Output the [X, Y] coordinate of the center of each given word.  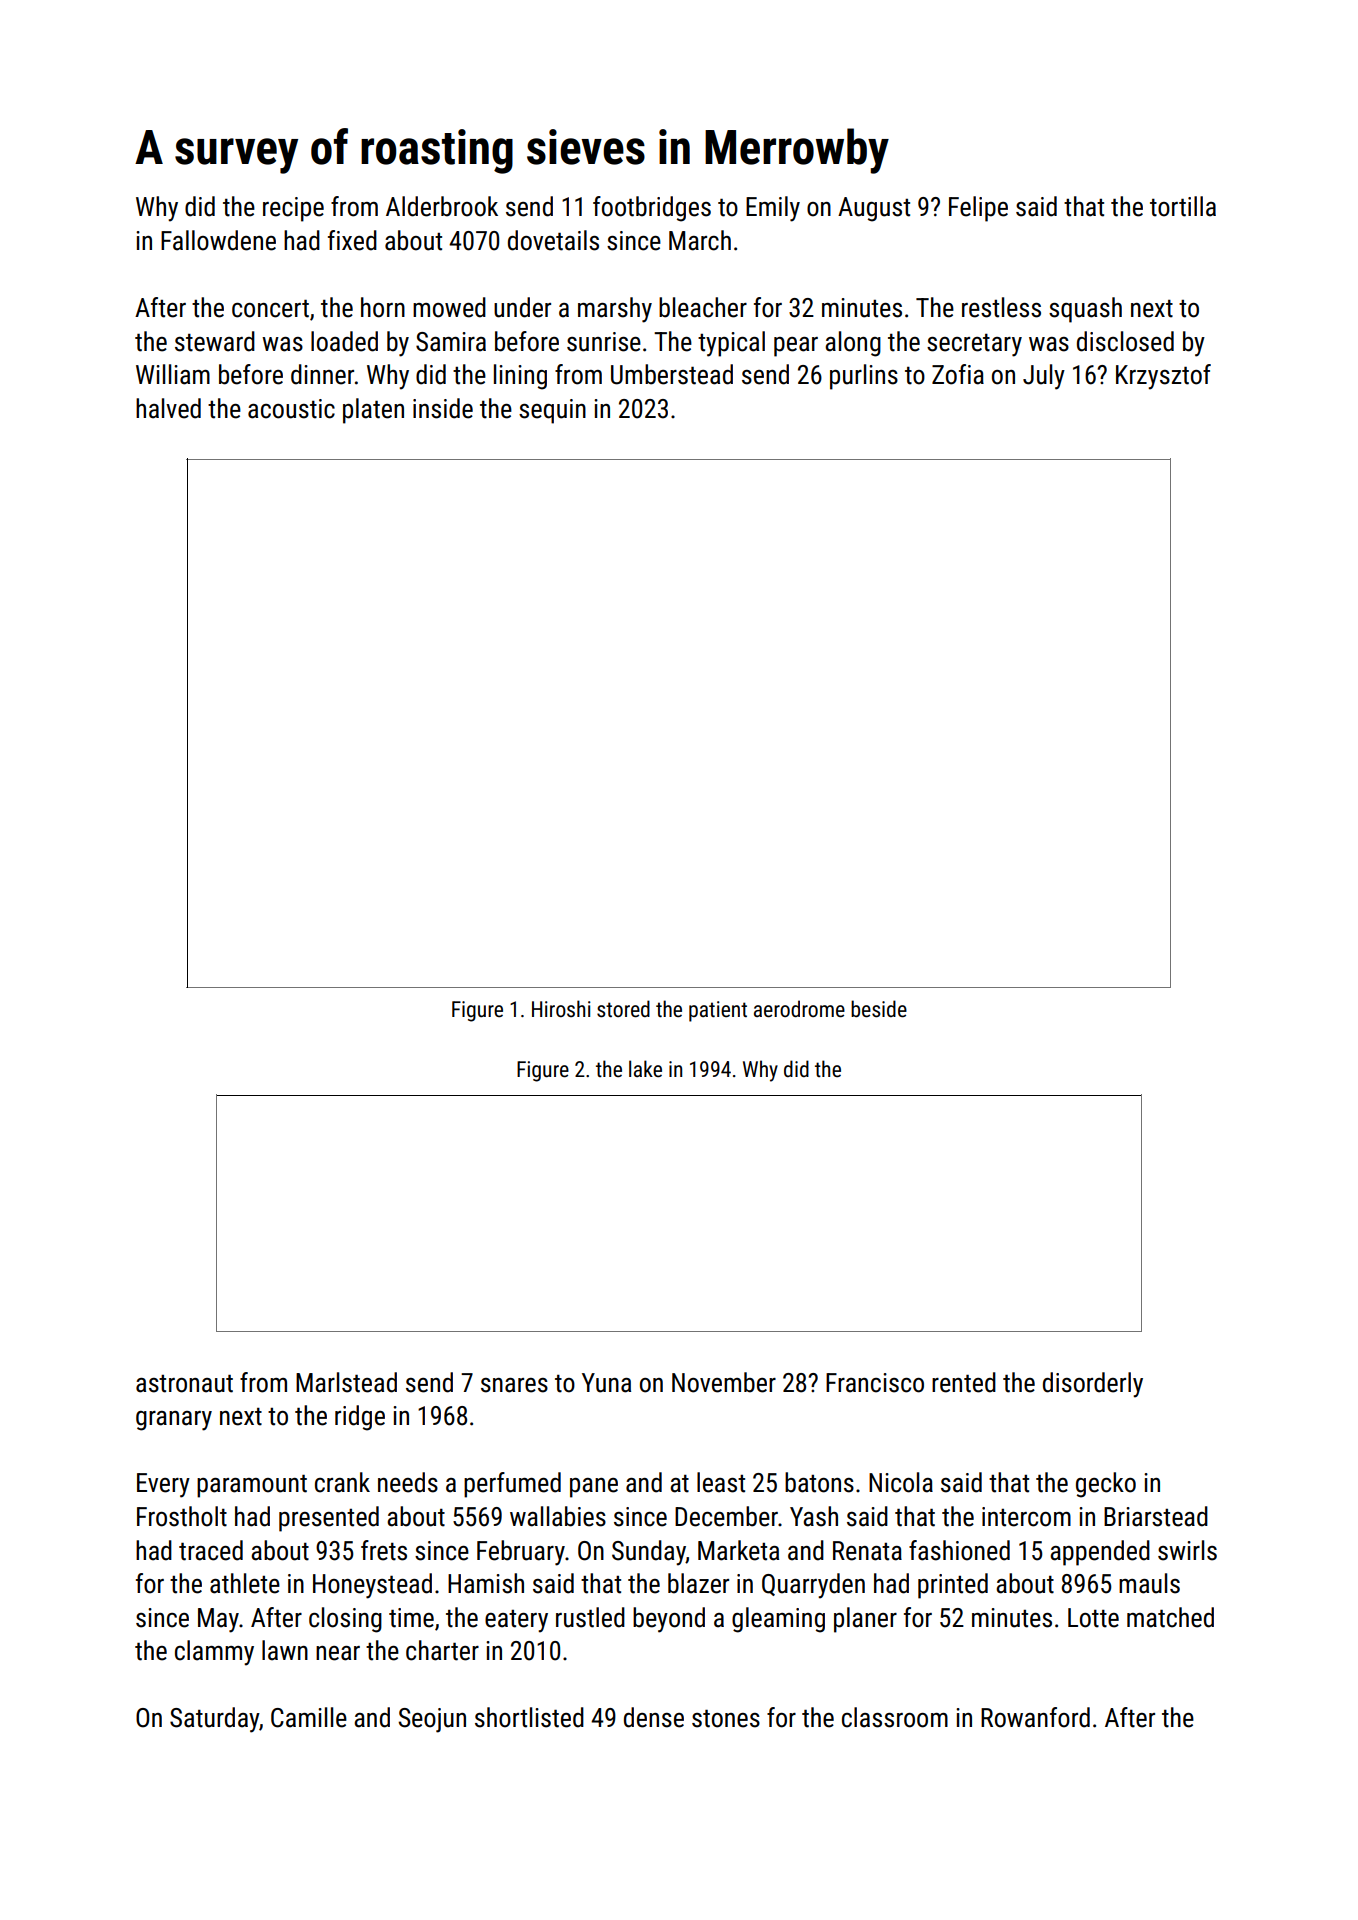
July [1044, 377]
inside [443, 408]
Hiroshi [561, 1008]
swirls [1187, 1550]
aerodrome [799, 1009]
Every [163, 1485]
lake [645, 1068]
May [218, 1620]
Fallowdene [218, 240]
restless [1001, 307]
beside [879, 1009]
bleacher [703, 307]
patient [718, 1011]
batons [819, 1482]
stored [623, 1009]
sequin [552, 411]
